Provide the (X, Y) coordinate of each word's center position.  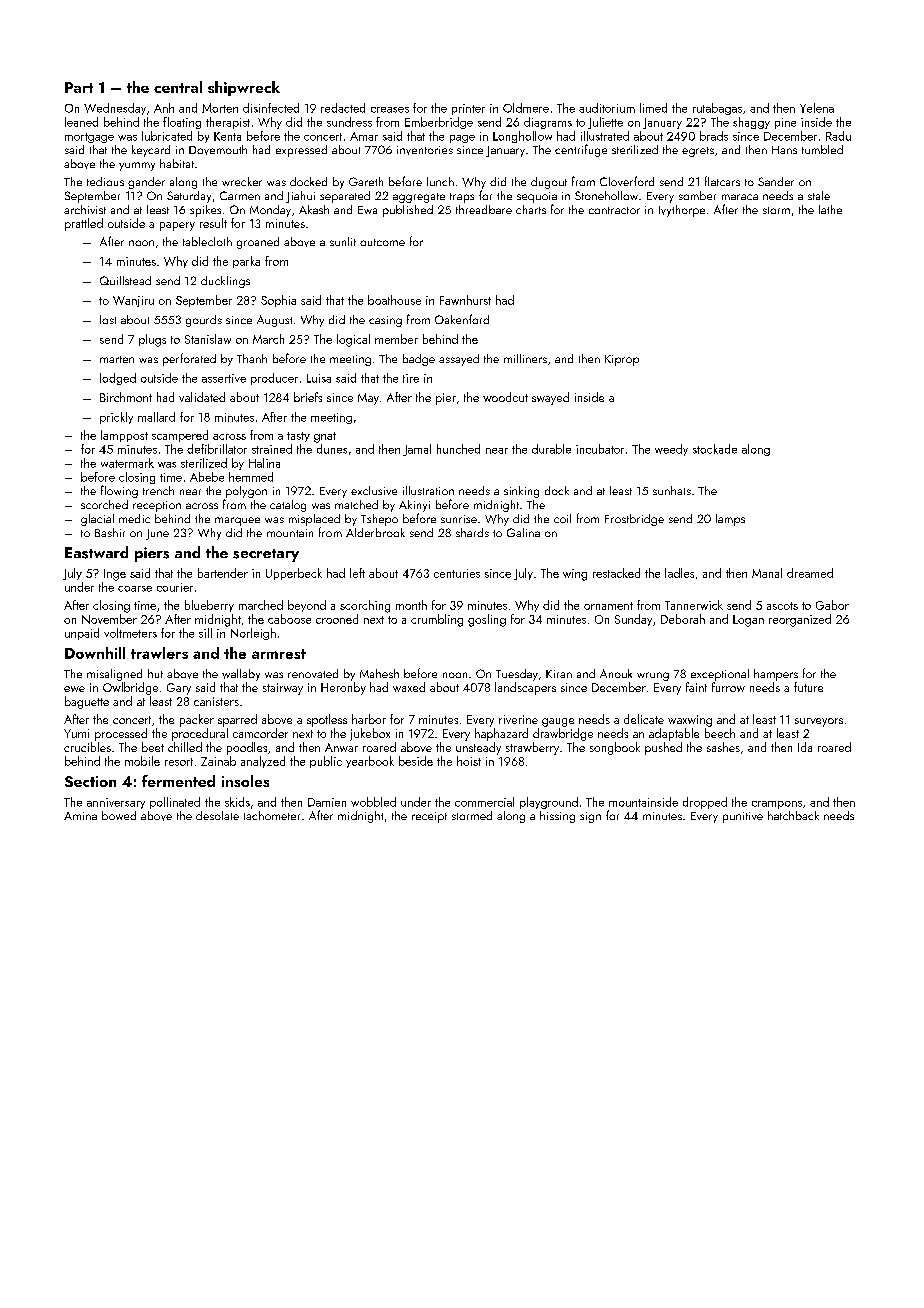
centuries (457, 573)
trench (158, 490)
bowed (119, 815)
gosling (487, 620)
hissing (557, 817)
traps (462, 198)
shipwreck (244, 88)
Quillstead (125, 280)
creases (390, 110)
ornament (608, 606)
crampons (777, 805)
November (109, 619)
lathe (830, 209)
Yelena (817, 108)
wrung (653, 676)
